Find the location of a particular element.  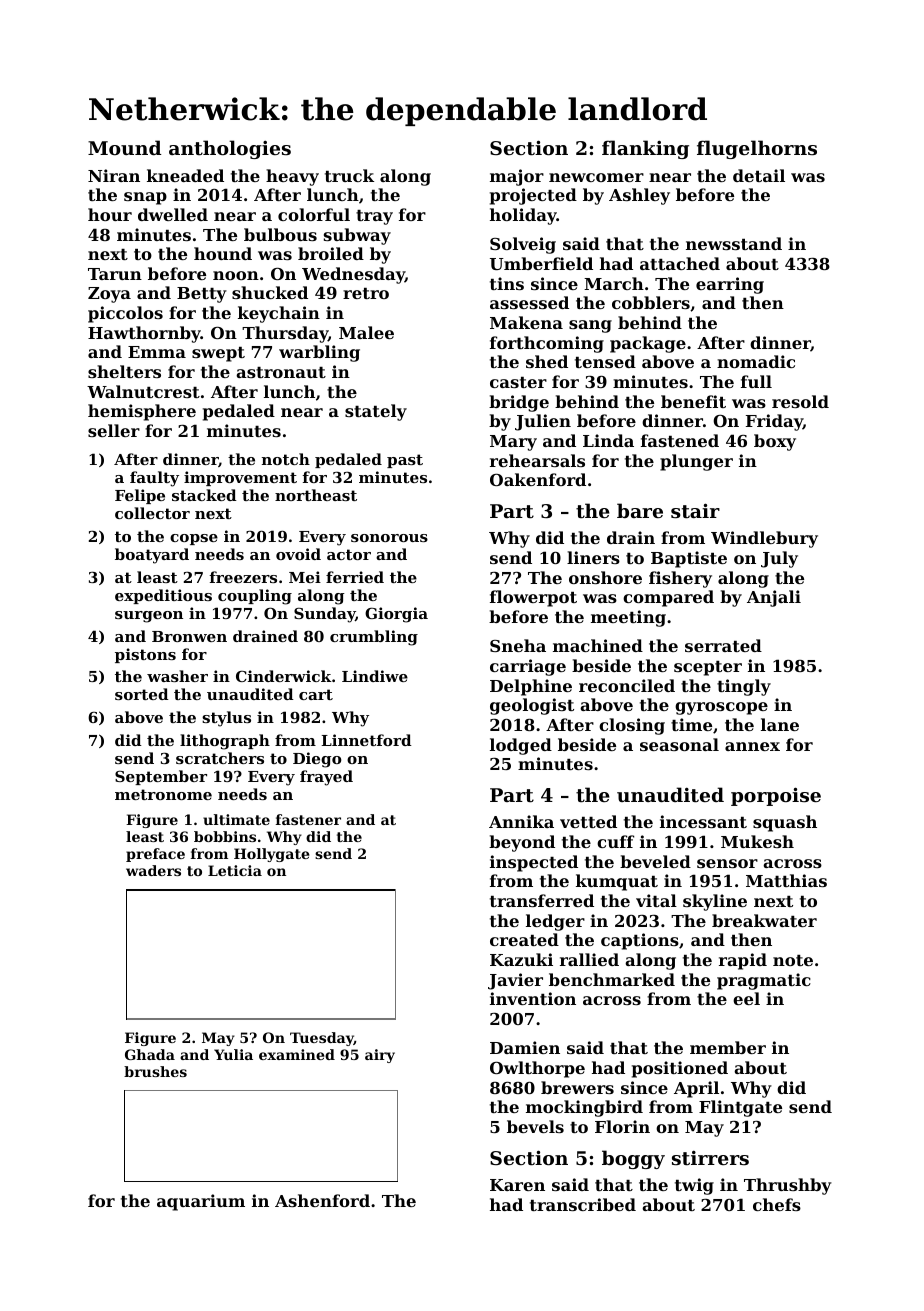

skyline is located at coordinates (715, 902).
